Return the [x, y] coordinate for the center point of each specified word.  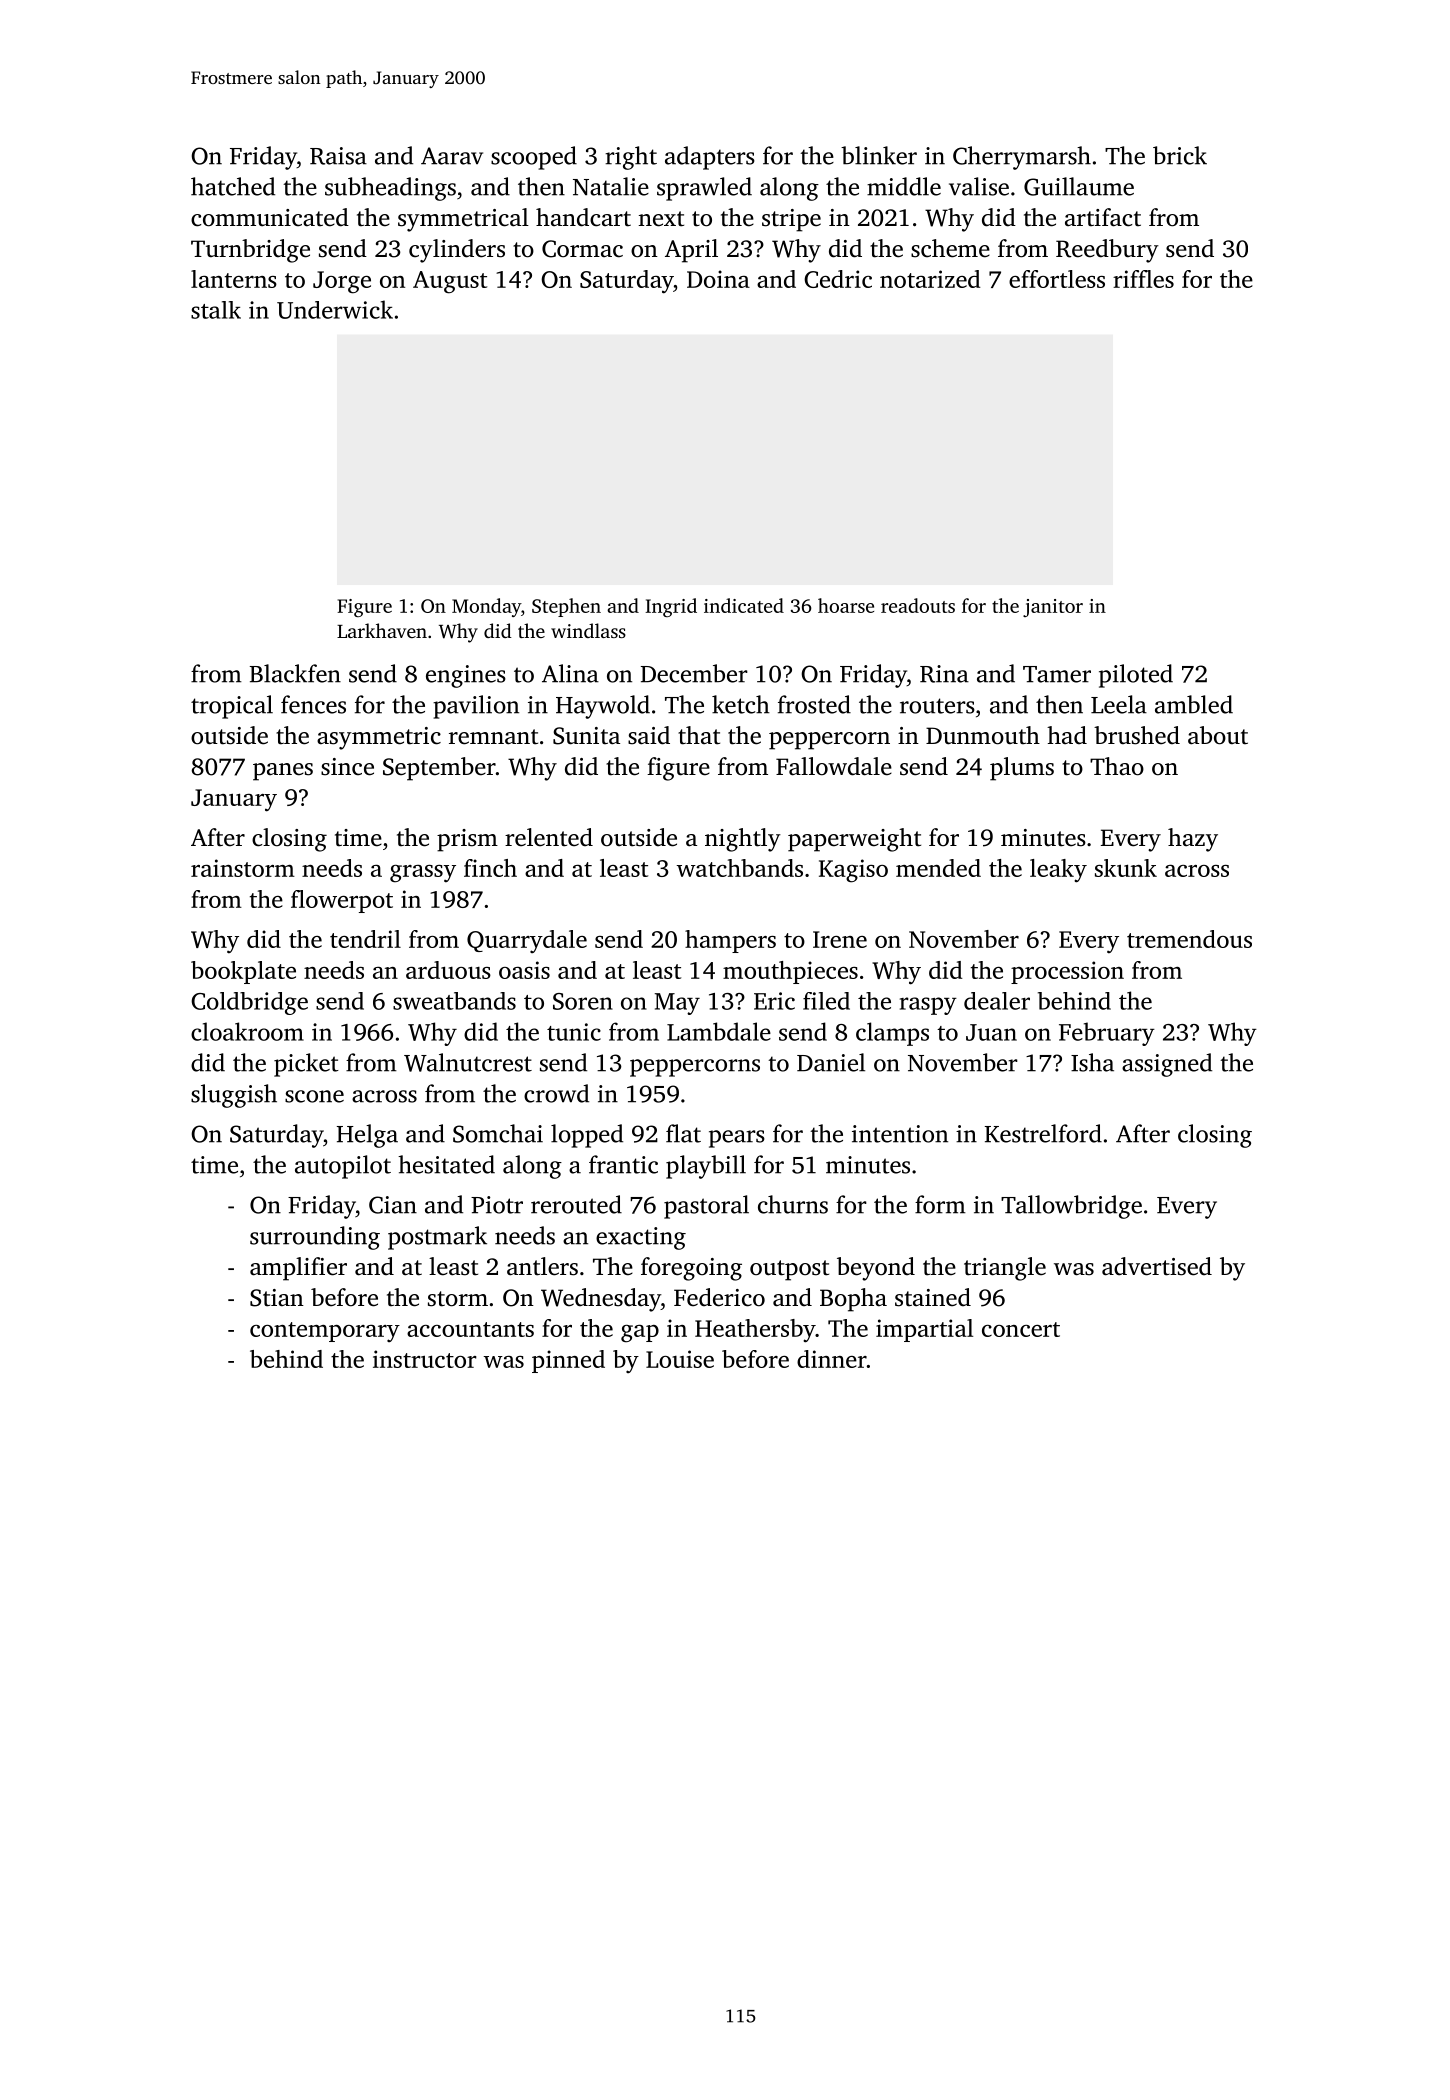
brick [1180, 155]
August [450, 282]
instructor [425, 1359]
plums [1022, 769]
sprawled [704, 189]
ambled [1194, 704]
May [677, 1004]
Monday [486, 607]
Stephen [566, 607]
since [347, 767]
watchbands [739, 868]
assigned [1167, 1065]
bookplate [243, 972]
